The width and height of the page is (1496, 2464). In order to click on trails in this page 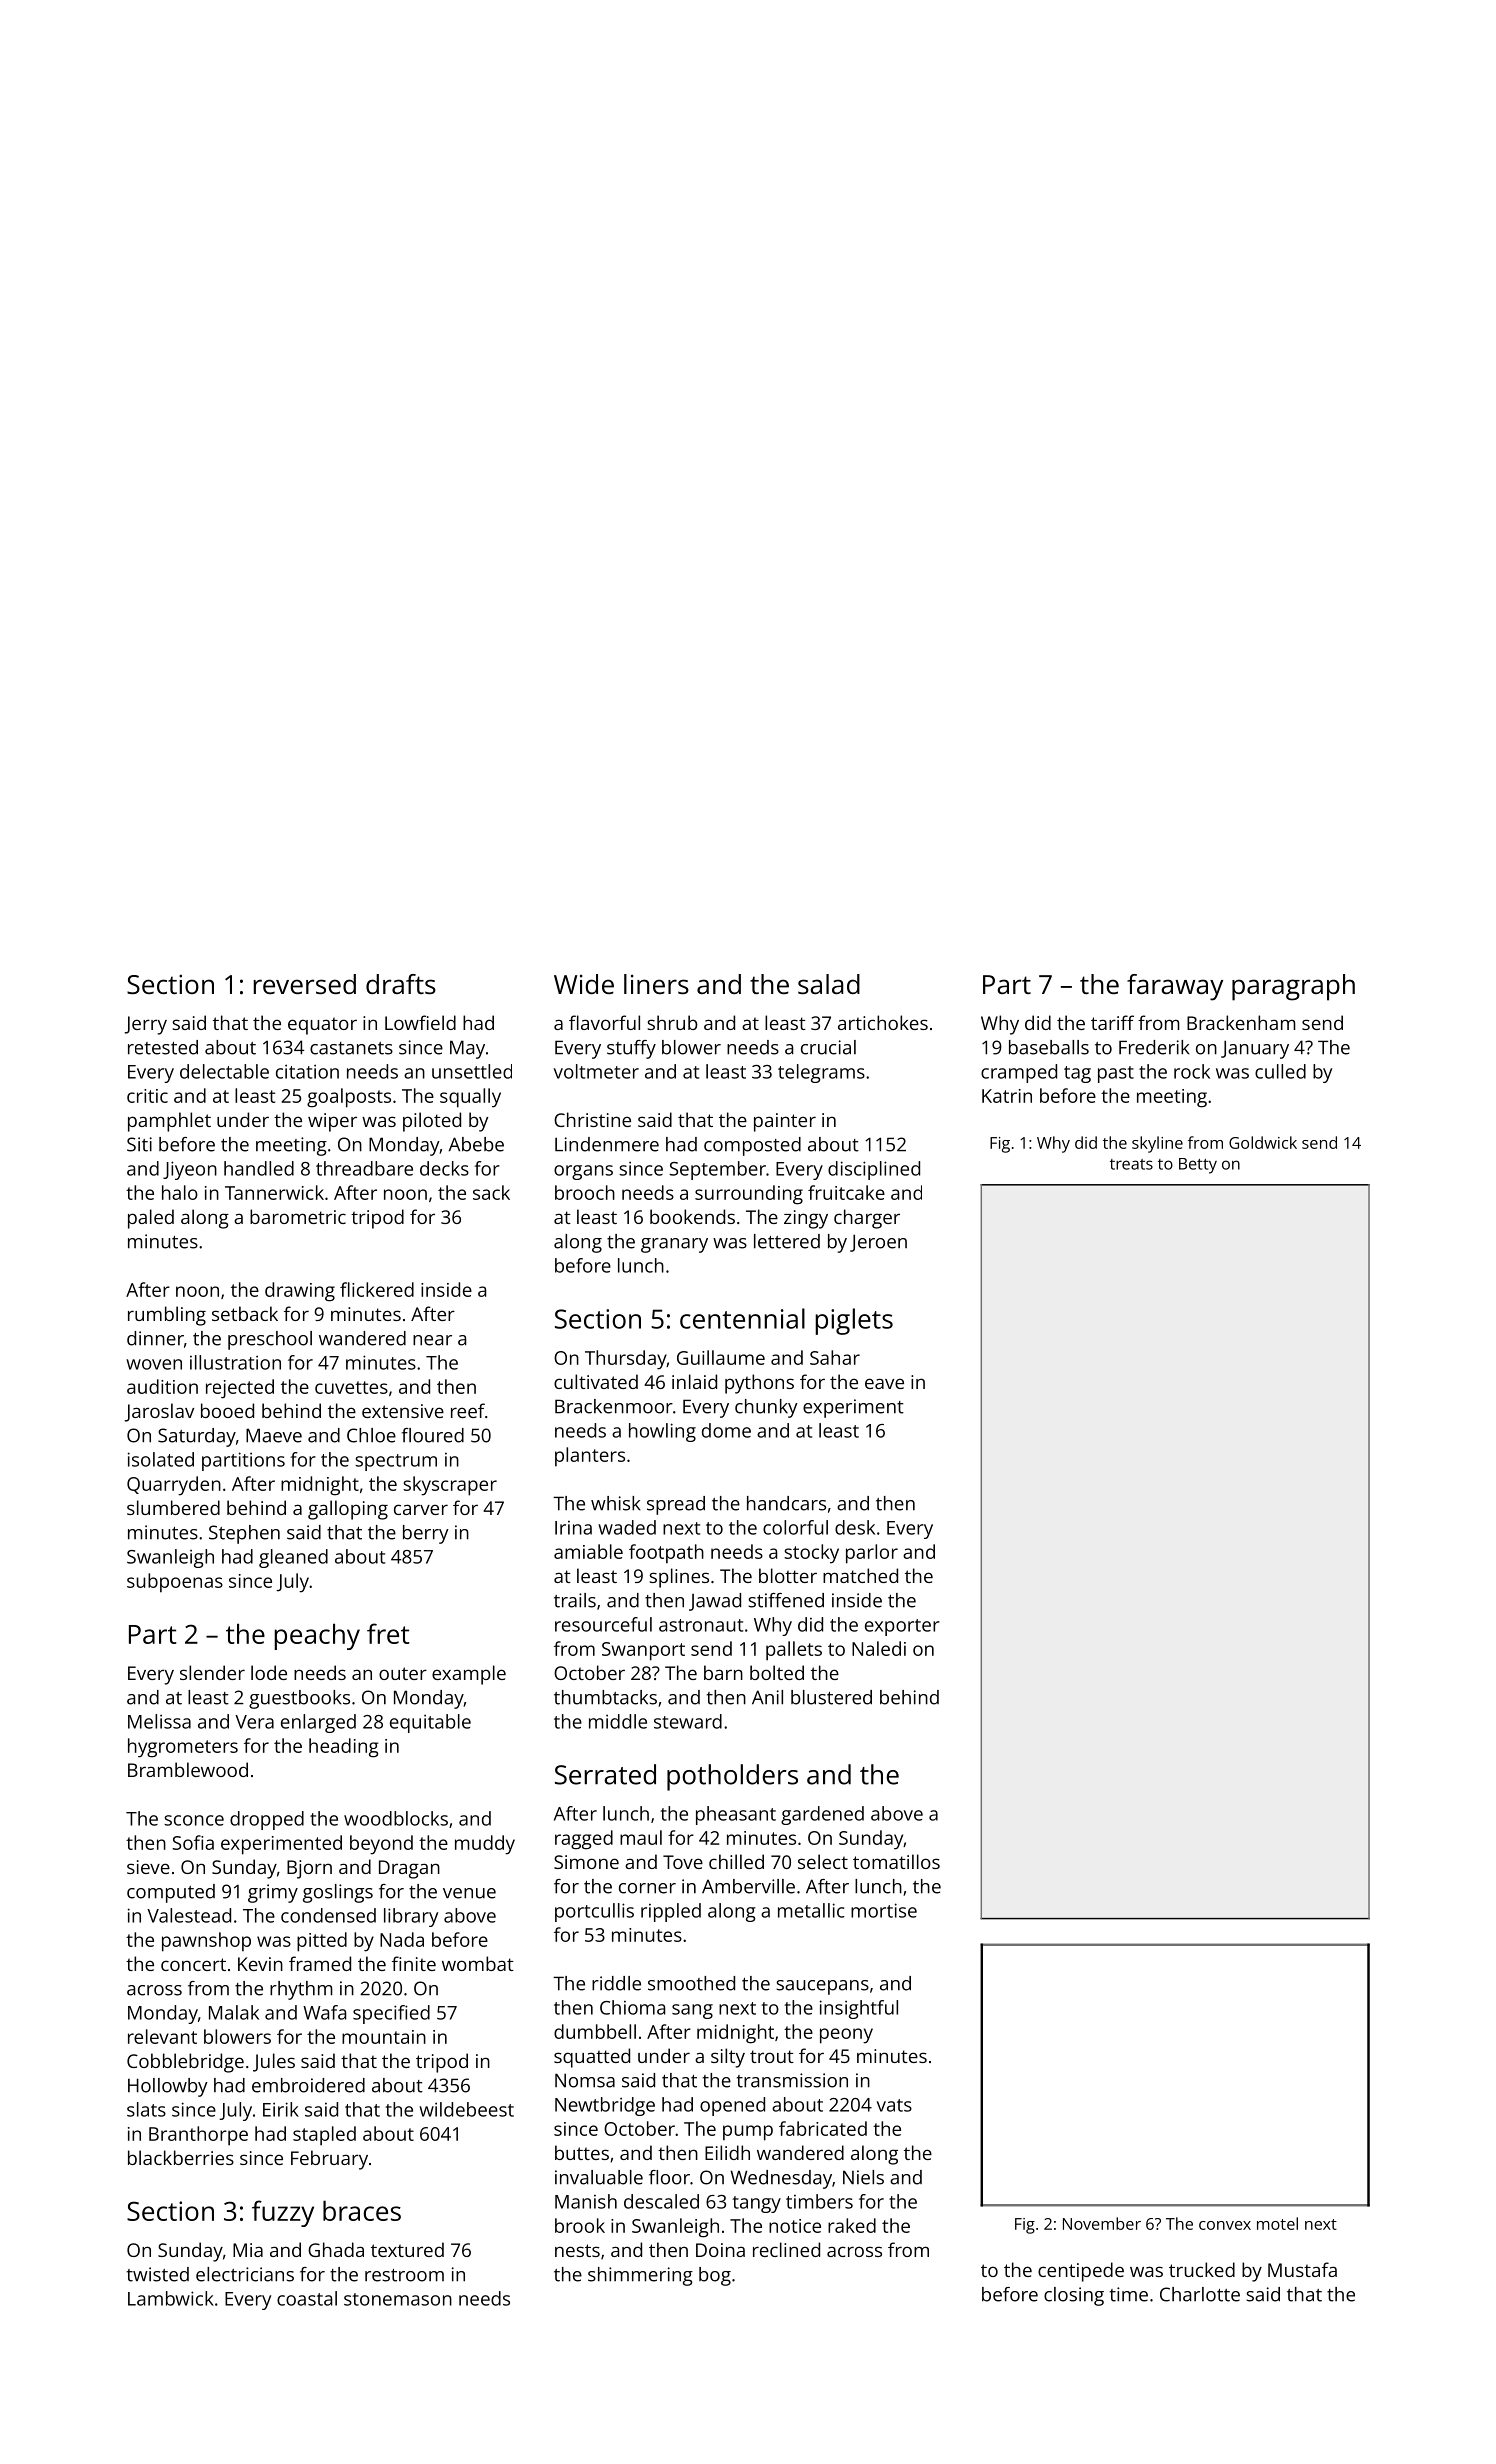, I will do `click(575, 1600)`.
